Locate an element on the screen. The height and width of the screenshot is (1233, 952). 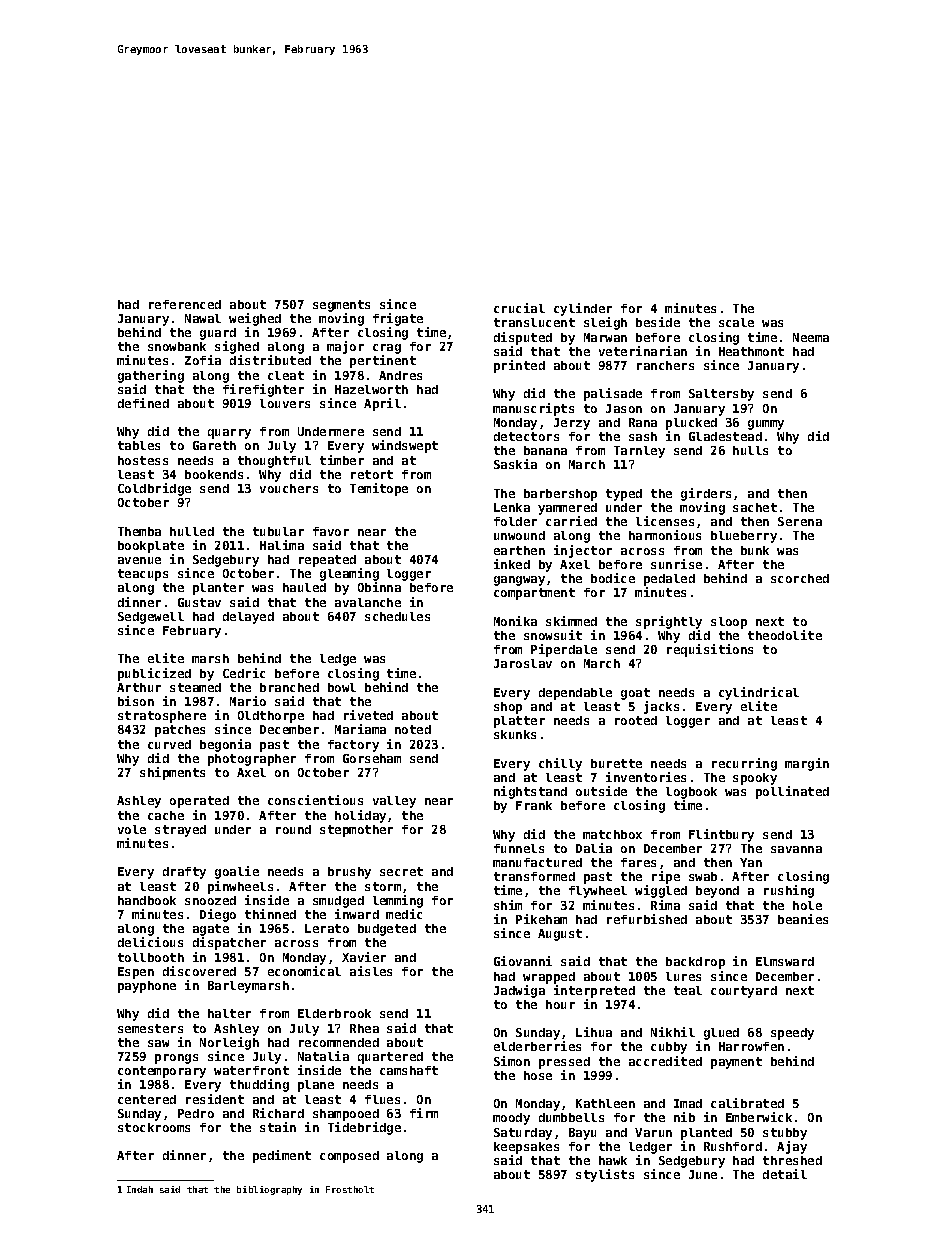
firefighter is located at coordinates (263, 390).
